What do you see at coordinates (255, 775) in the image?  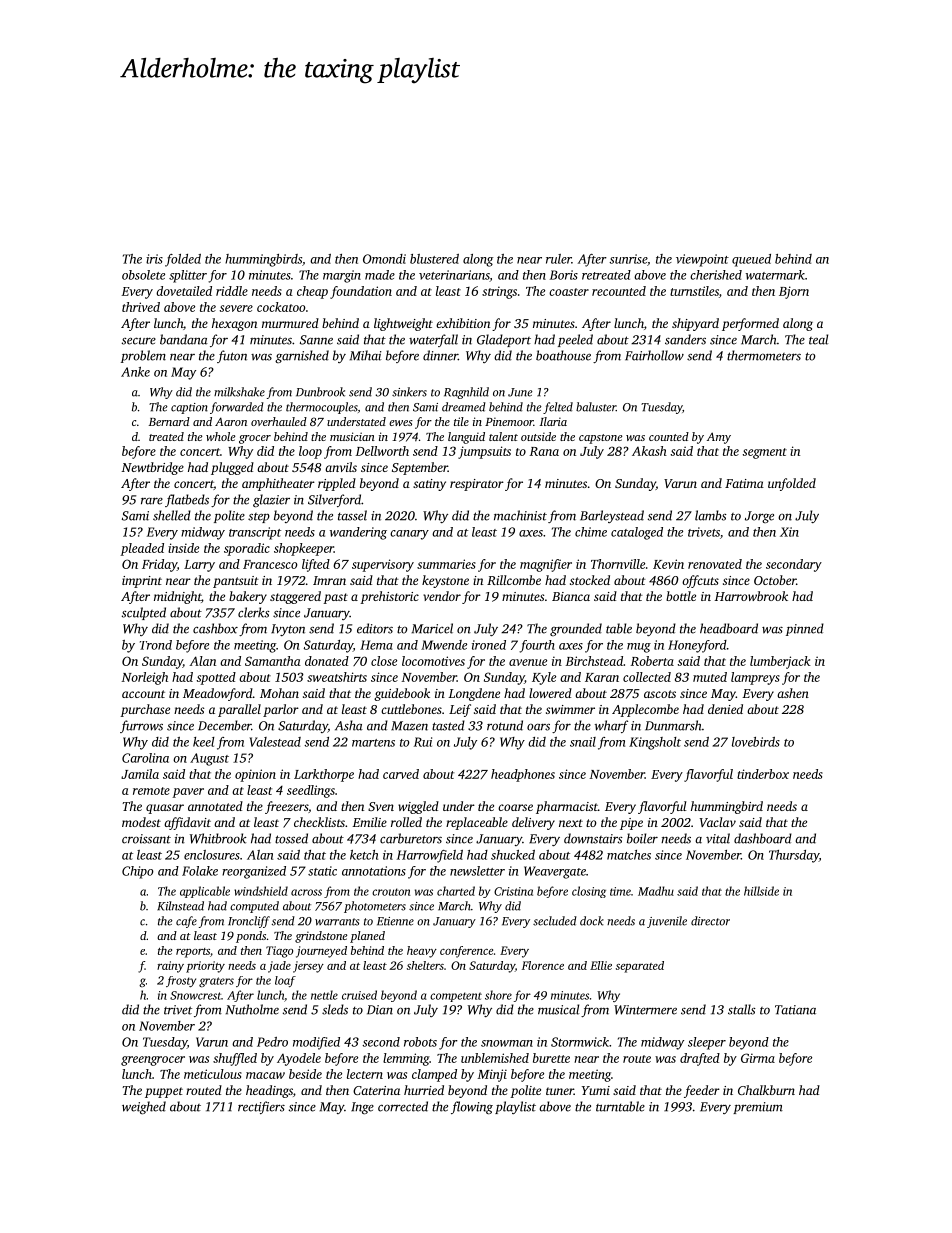 I see `opinion` at bounding box center [255, 775].
